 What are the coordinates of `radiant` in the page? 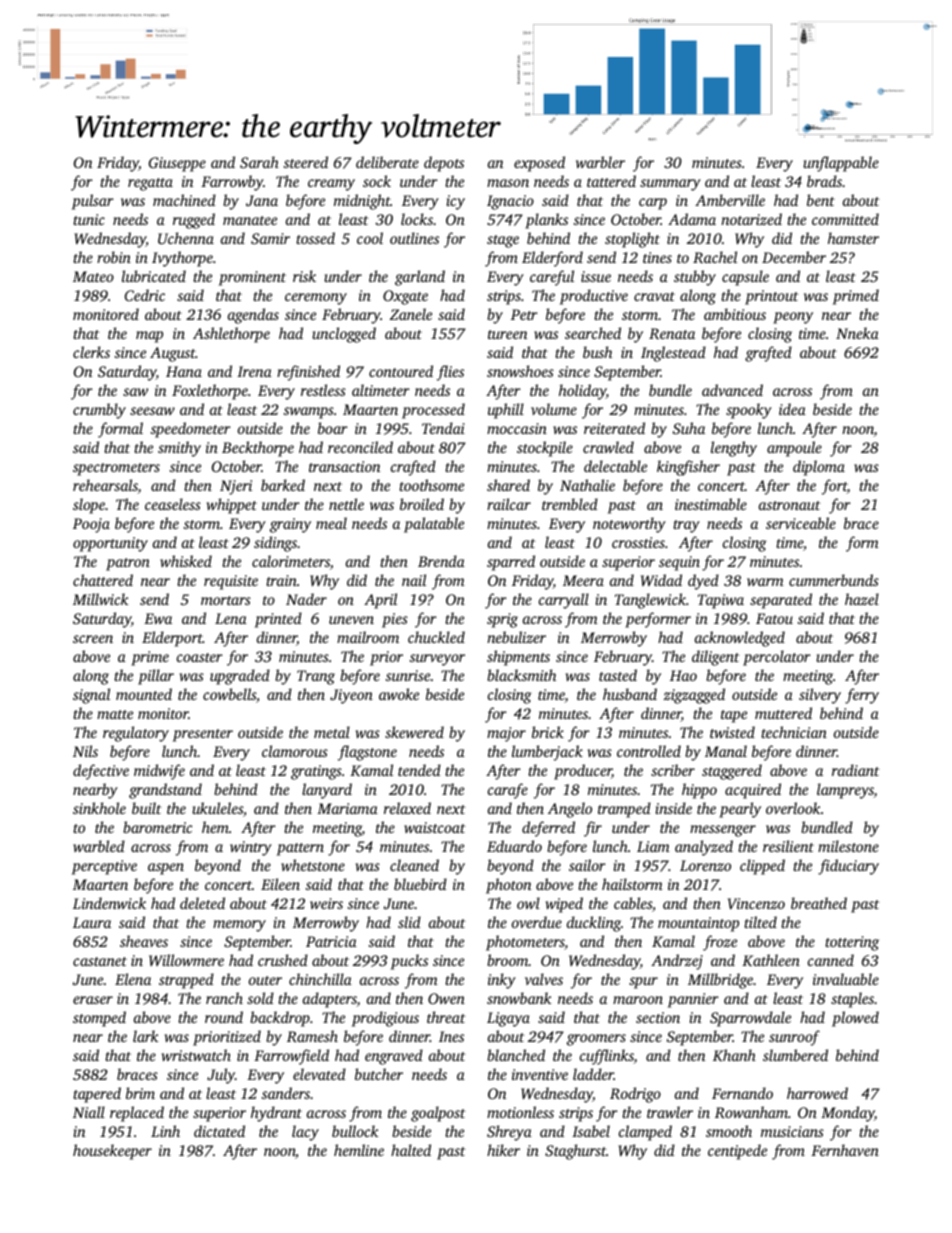 It's located at (855, 770).
